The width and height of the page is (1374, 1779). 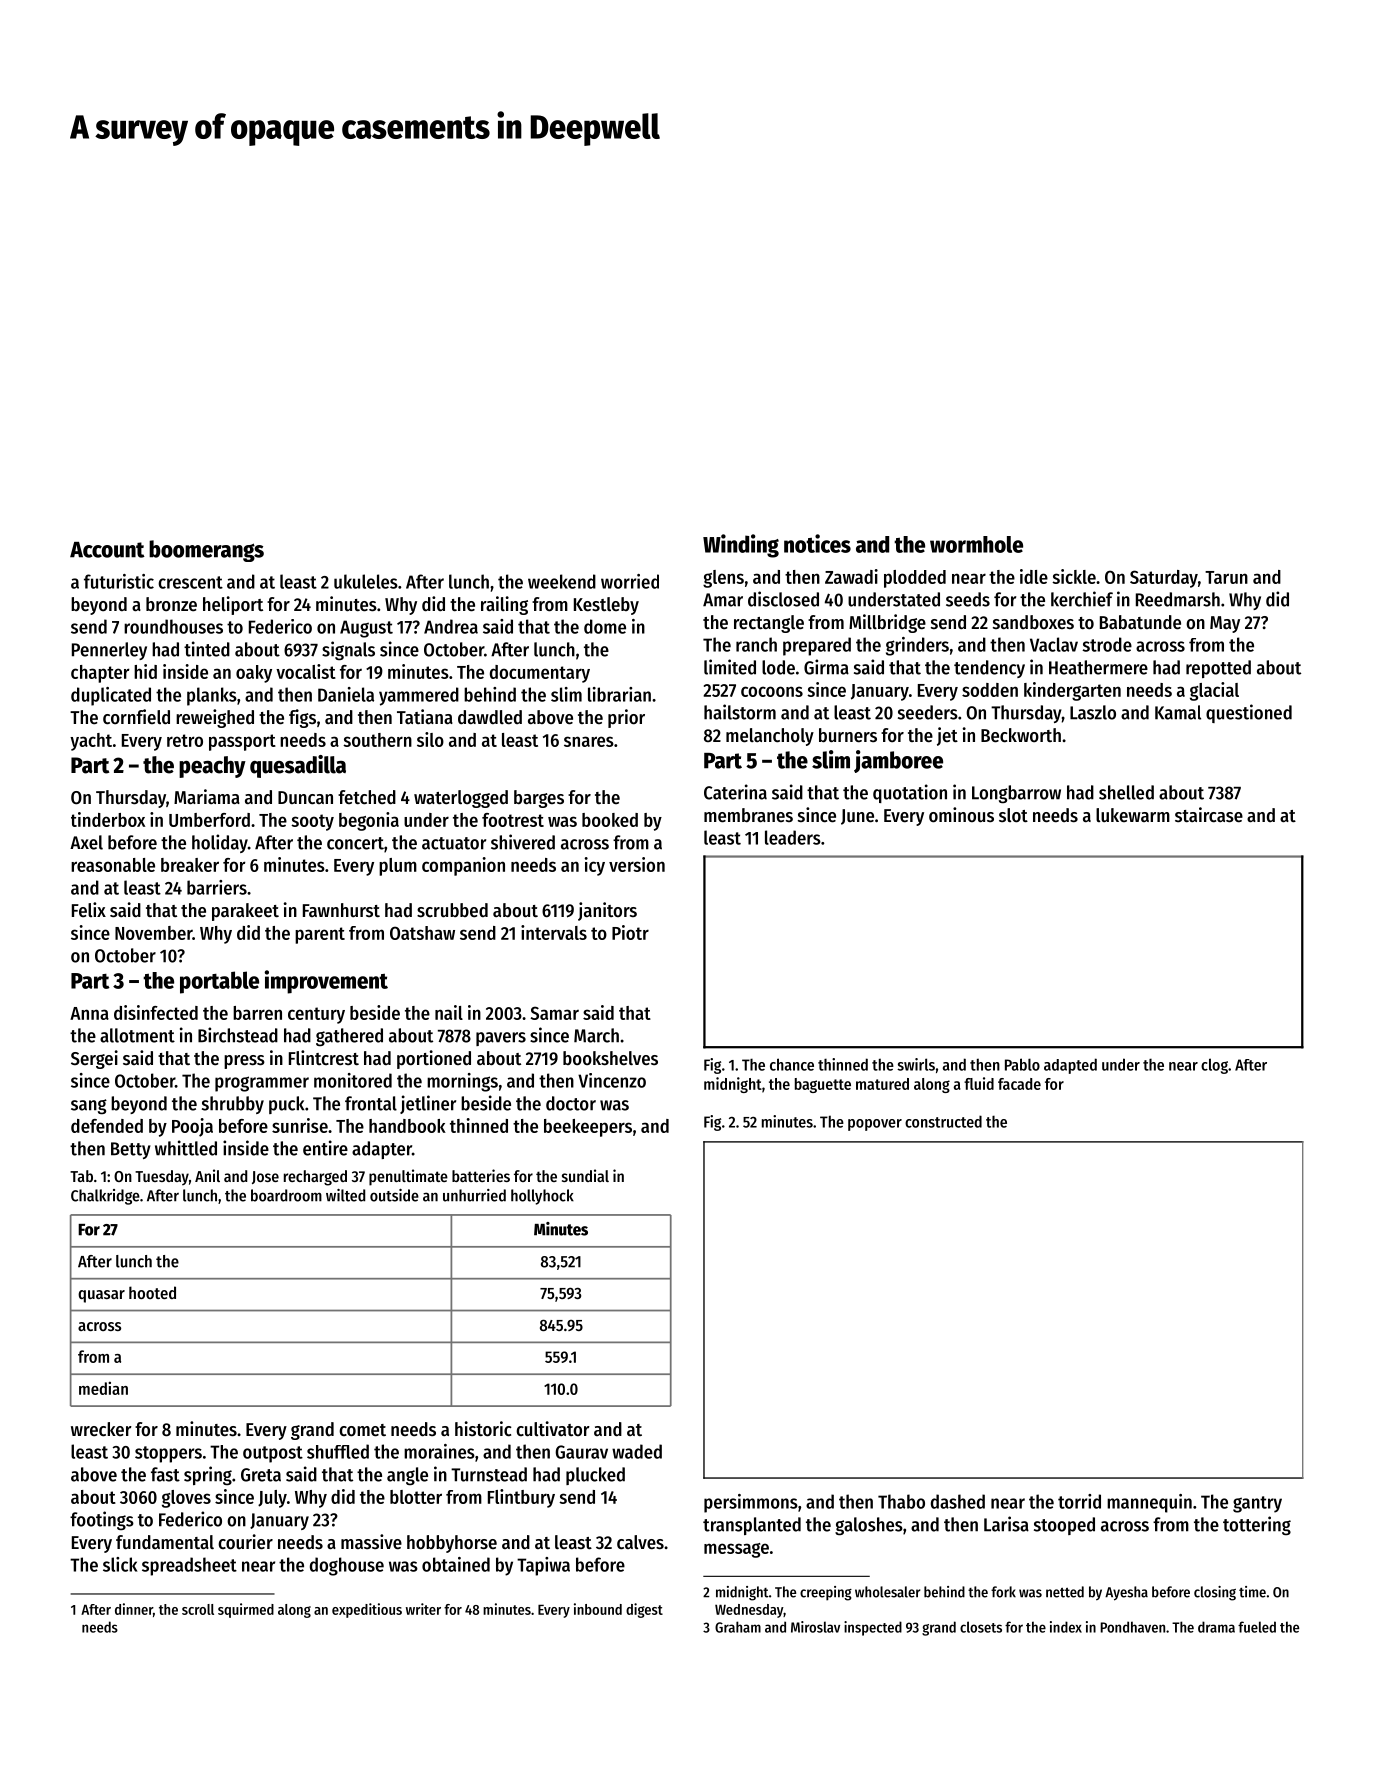 I want to click on seeders, so click(x=928, y=712).
